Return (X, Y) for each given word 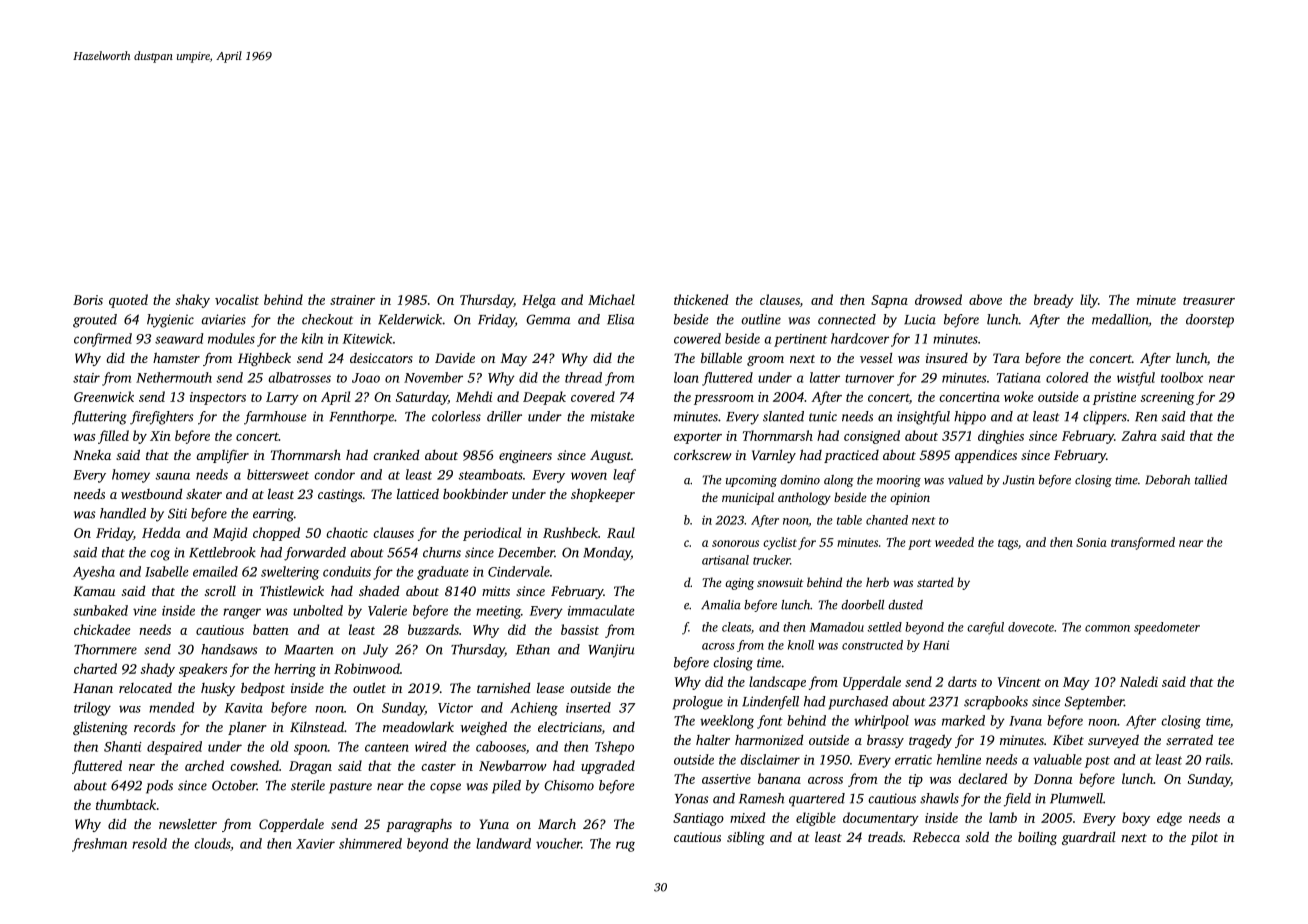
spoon (311, 749)
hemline (959, 759)
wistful (1136, 379)
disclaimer (770, 759)
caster (438, 766)
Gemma (548, 319)
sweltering (290, 573)
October (234, 785)
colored (1067, 377)
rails (1218, 759)
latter (825, 377)
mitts (496, 591)
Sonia (1091, 542)
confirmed (103, 340)
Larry (282, 398)
